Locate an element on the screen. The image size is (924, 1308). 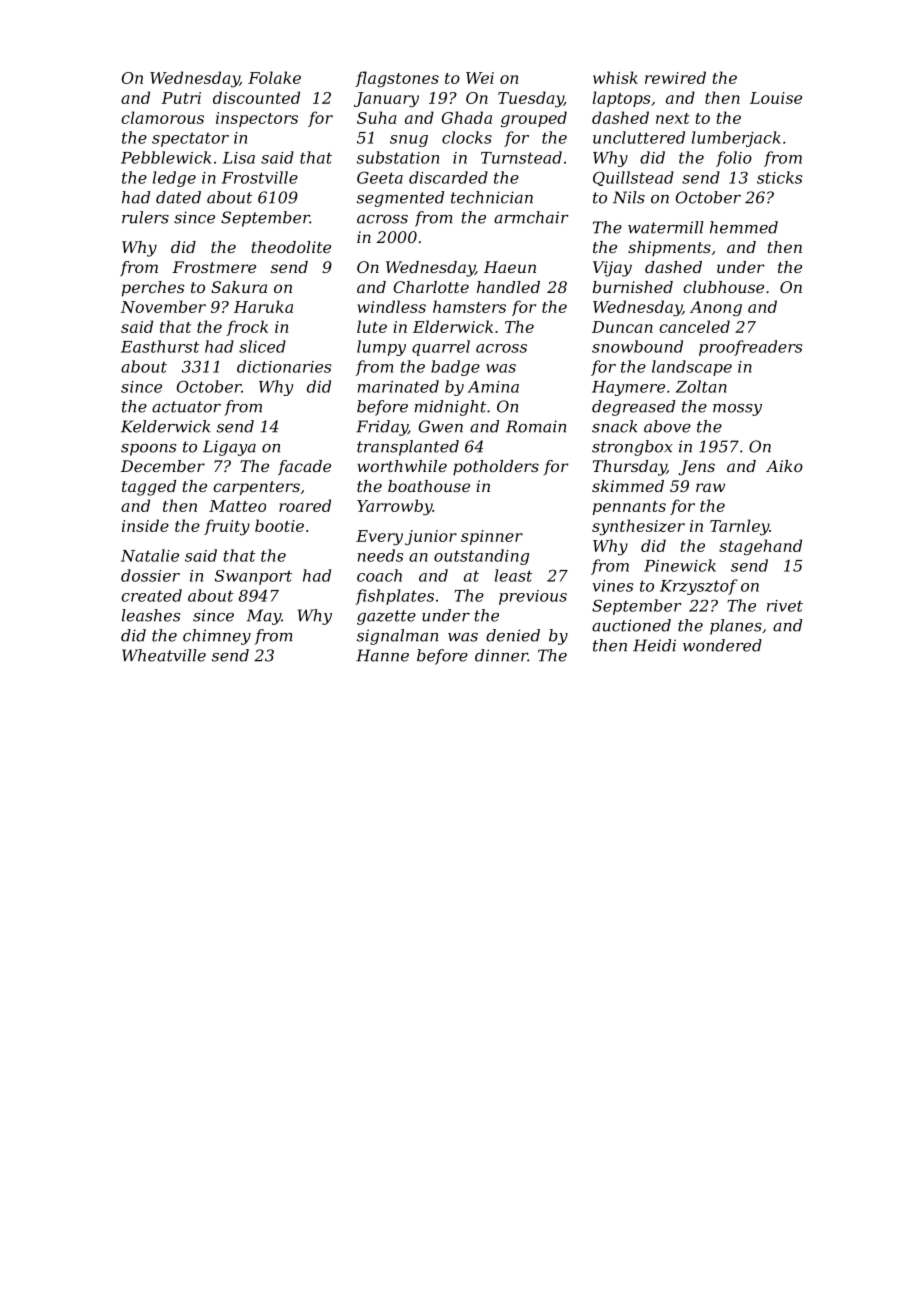
Folake is located at coordinates (274, 77).
